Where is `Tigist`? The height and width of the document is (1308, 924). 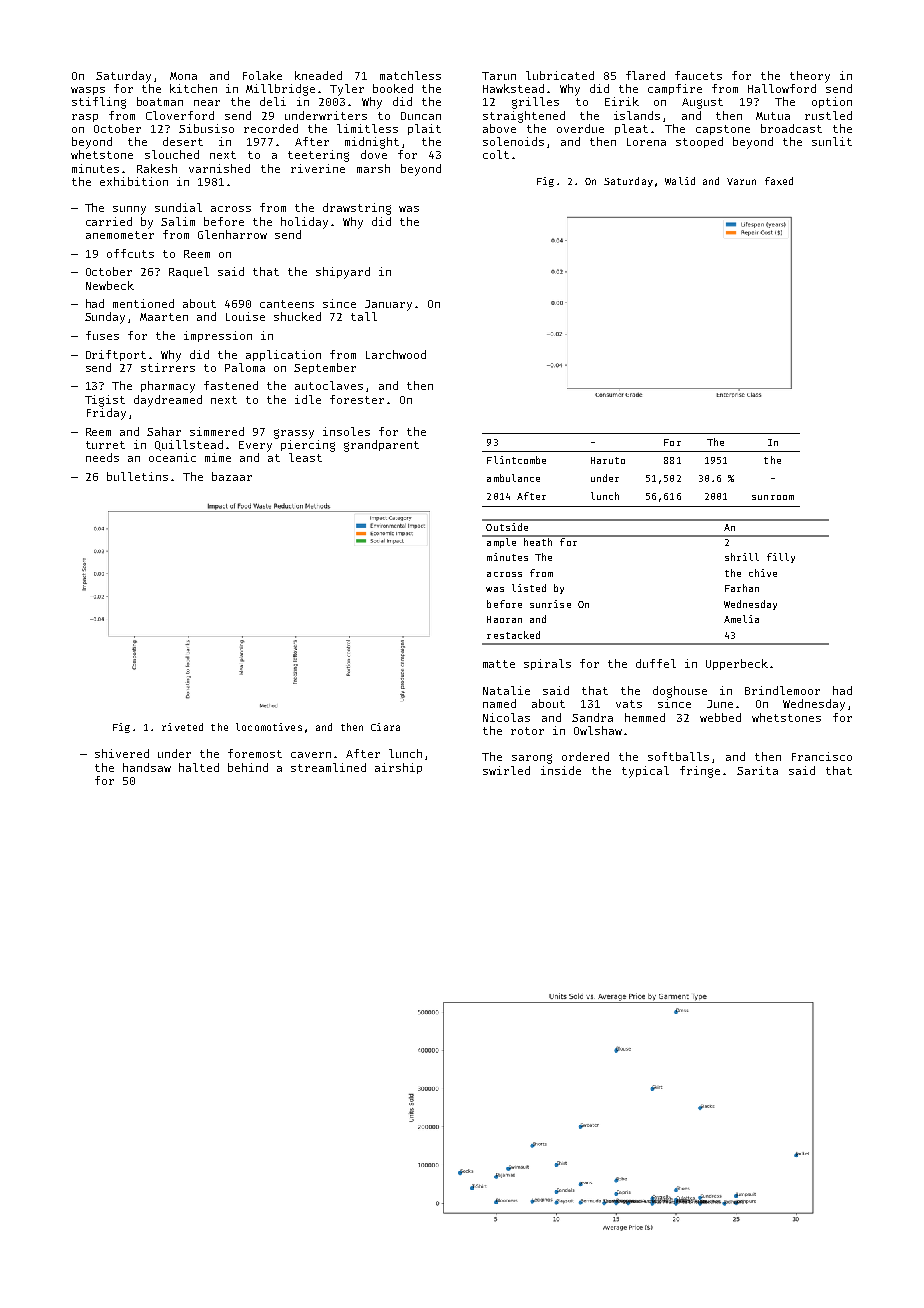
Tigist is located at coordinates (105, 401).
